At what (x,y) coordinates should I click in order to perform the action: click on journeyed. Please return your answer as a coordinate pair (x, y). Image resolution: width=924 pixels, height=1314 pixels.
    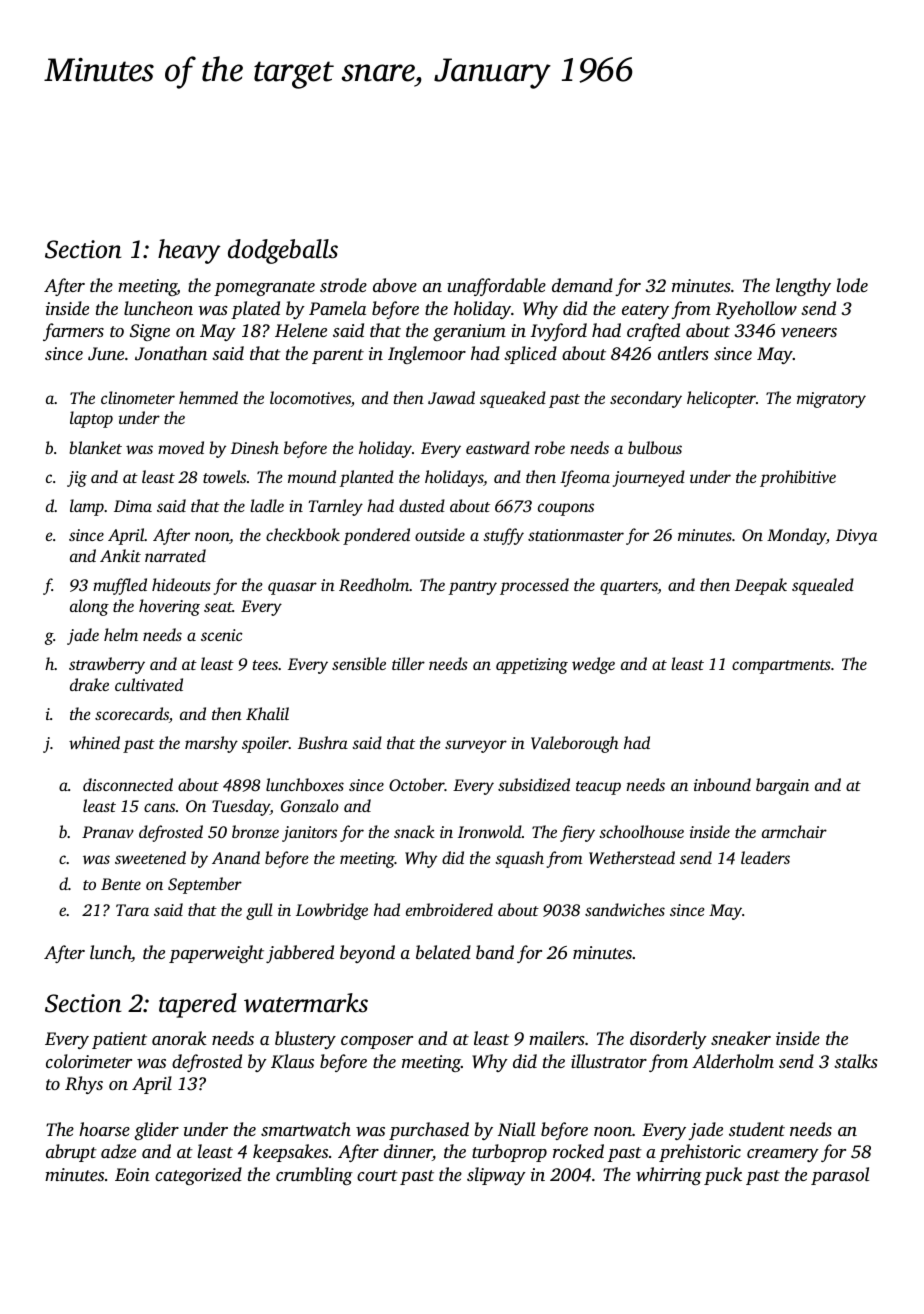
    Looking at the image, I should click on (649, 478).
